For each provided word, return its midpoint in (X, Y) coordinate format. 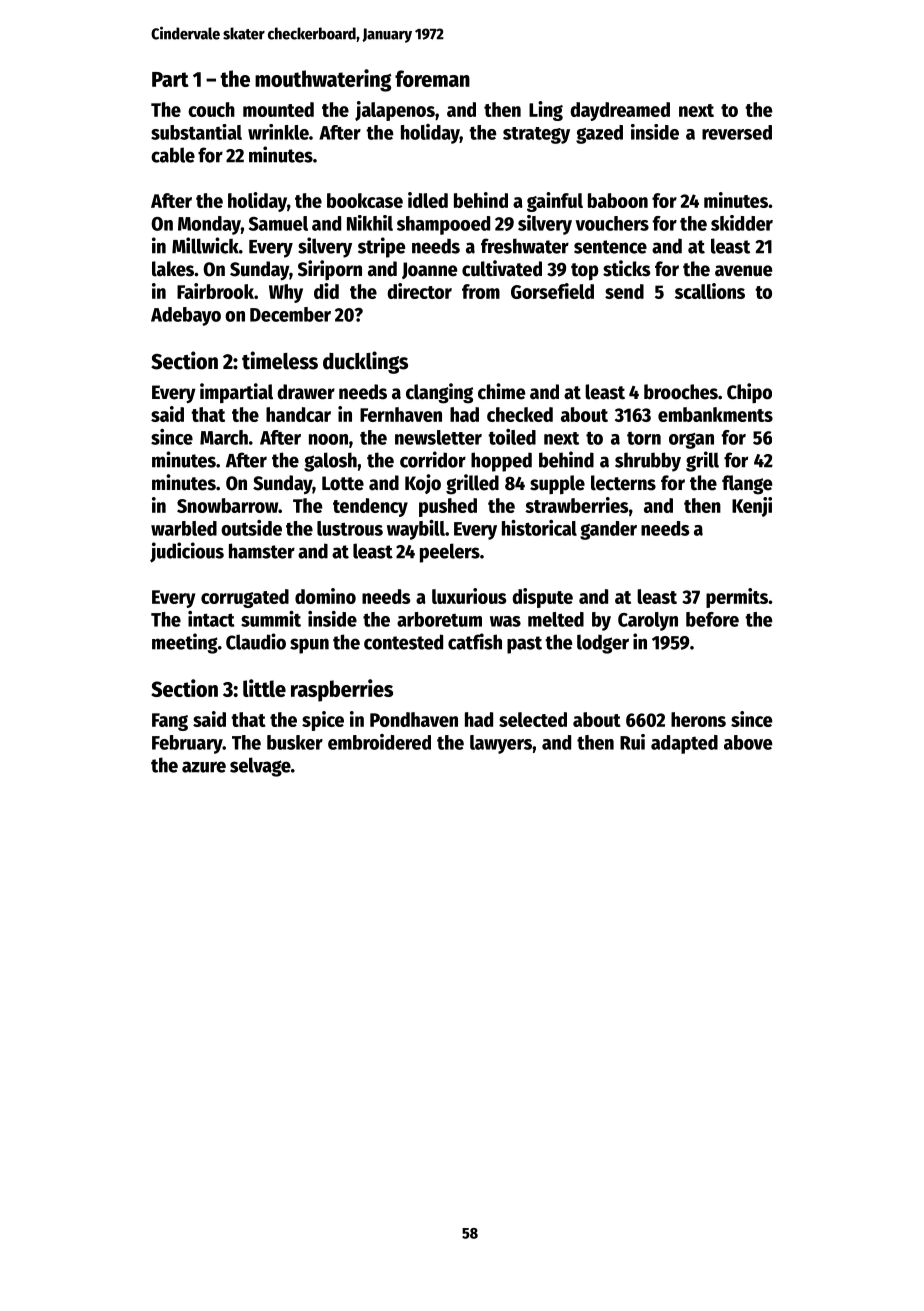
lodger (603, 644)
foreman (432, 78)
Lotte (343, 483)
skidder (742, 223)
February (187, 744)
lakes (173, 269)
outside (251, 528)
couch (211, 109)
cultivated (502, 268)
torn (644, 438)
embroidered (379, 742)
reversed (737, 132)
